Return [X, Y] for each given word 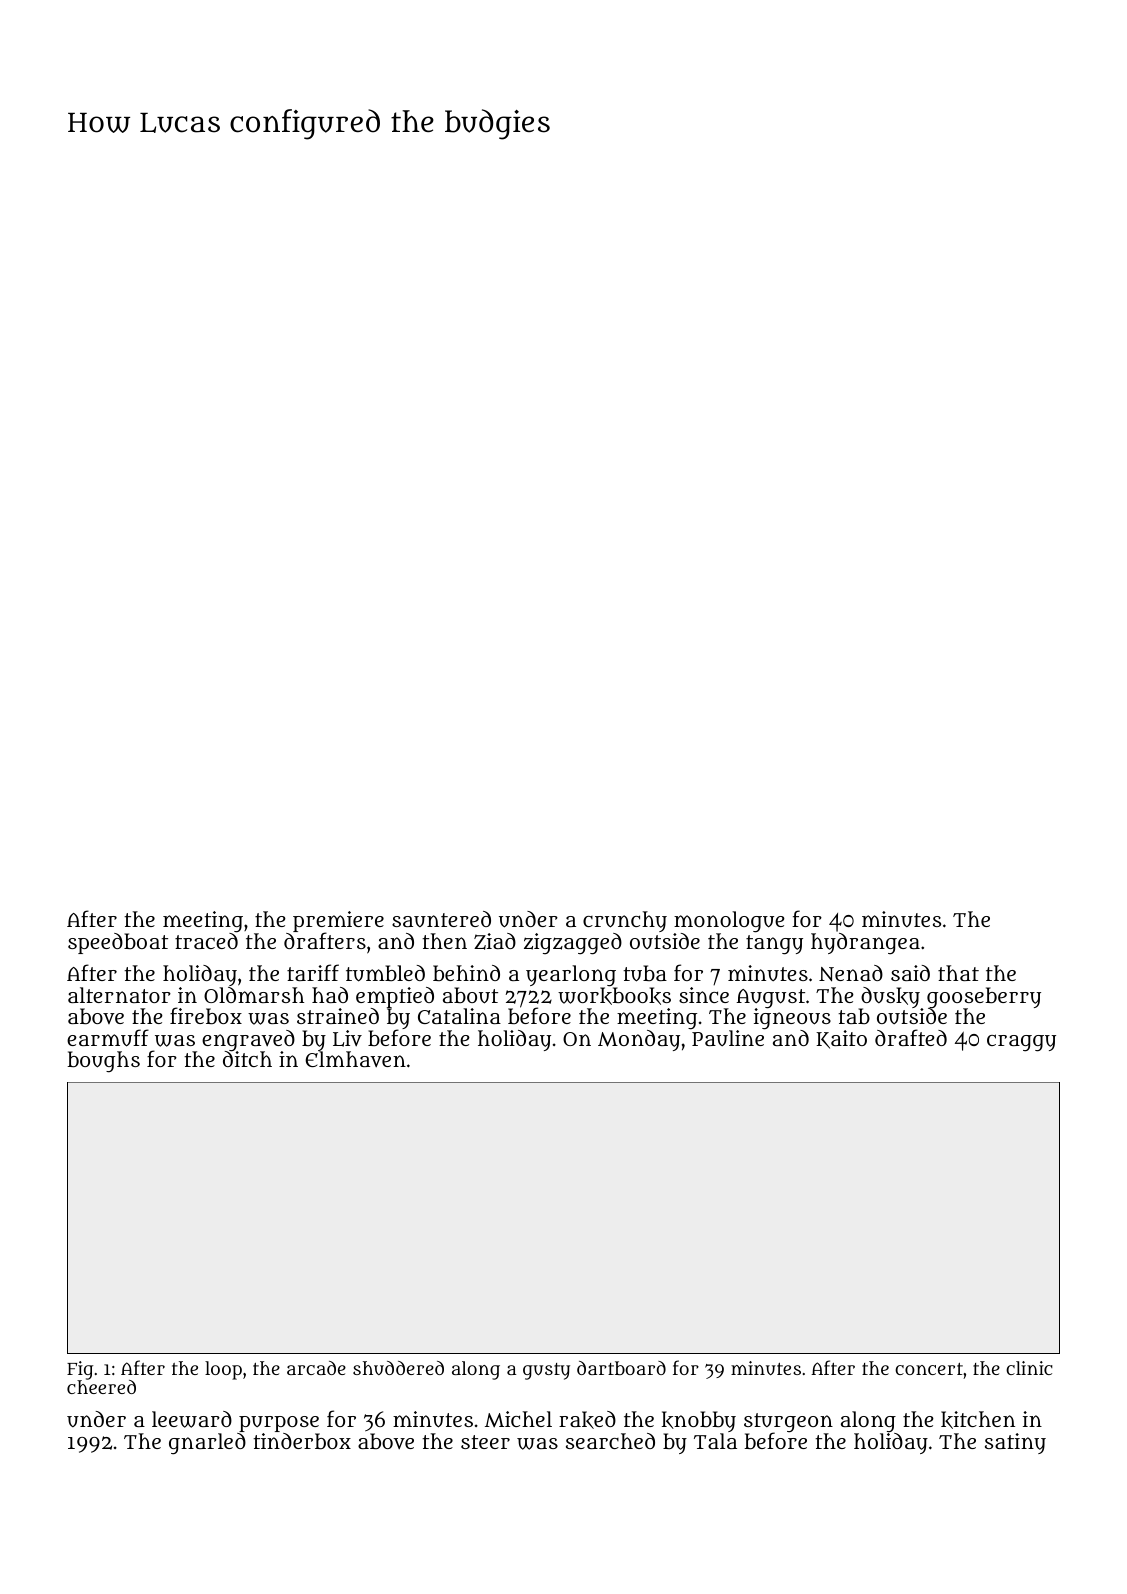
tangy [774, 945]
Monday [639, 1040]
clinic [1029, 1368]
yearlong [571, 976]
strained [338, 1016]
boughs [103, 1062]
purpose [279, 1424]
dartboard [621, 1368]
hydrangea [865, 943]
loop [223, 1370]
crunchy [625, 921]
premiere [338, 922]
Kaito [841, 1039]
